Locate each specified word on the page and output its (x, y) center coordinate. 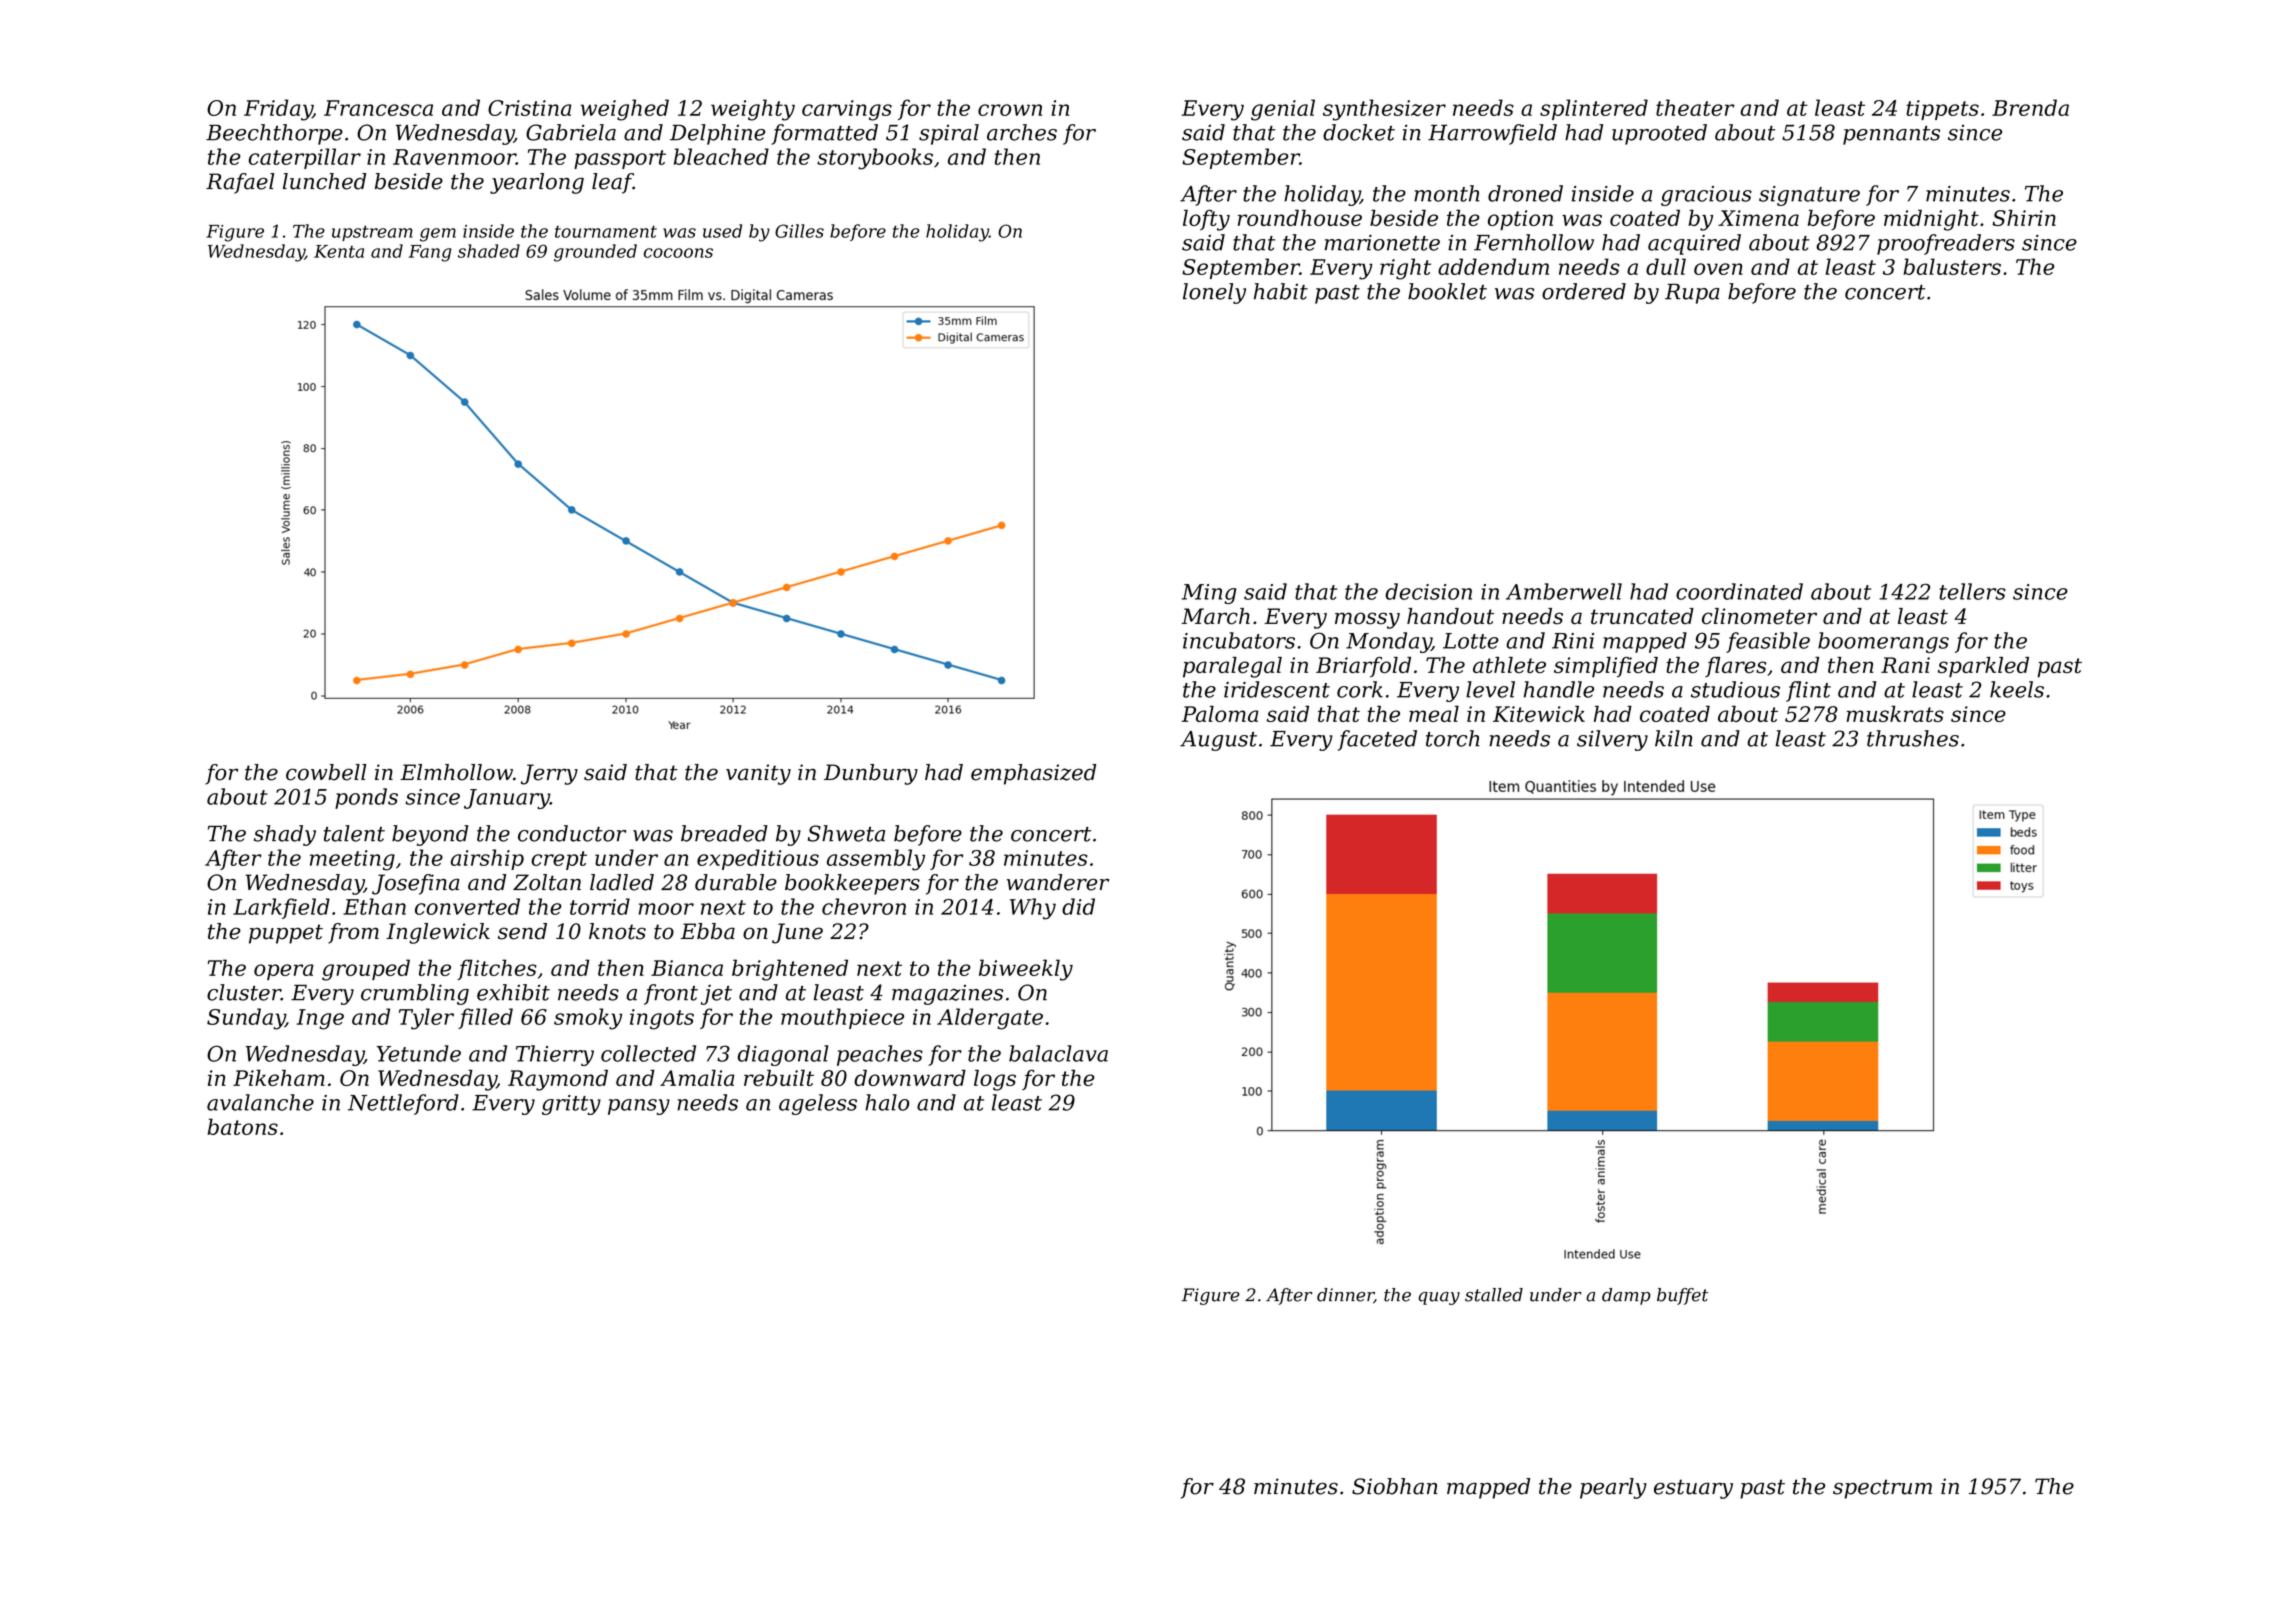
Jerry (549, 774)
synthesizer (1384, 110)
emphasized (1033, 774)
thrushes (1913, 738)
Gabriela (571, 132)
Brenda (2030, 107)
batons (243, 1126)
